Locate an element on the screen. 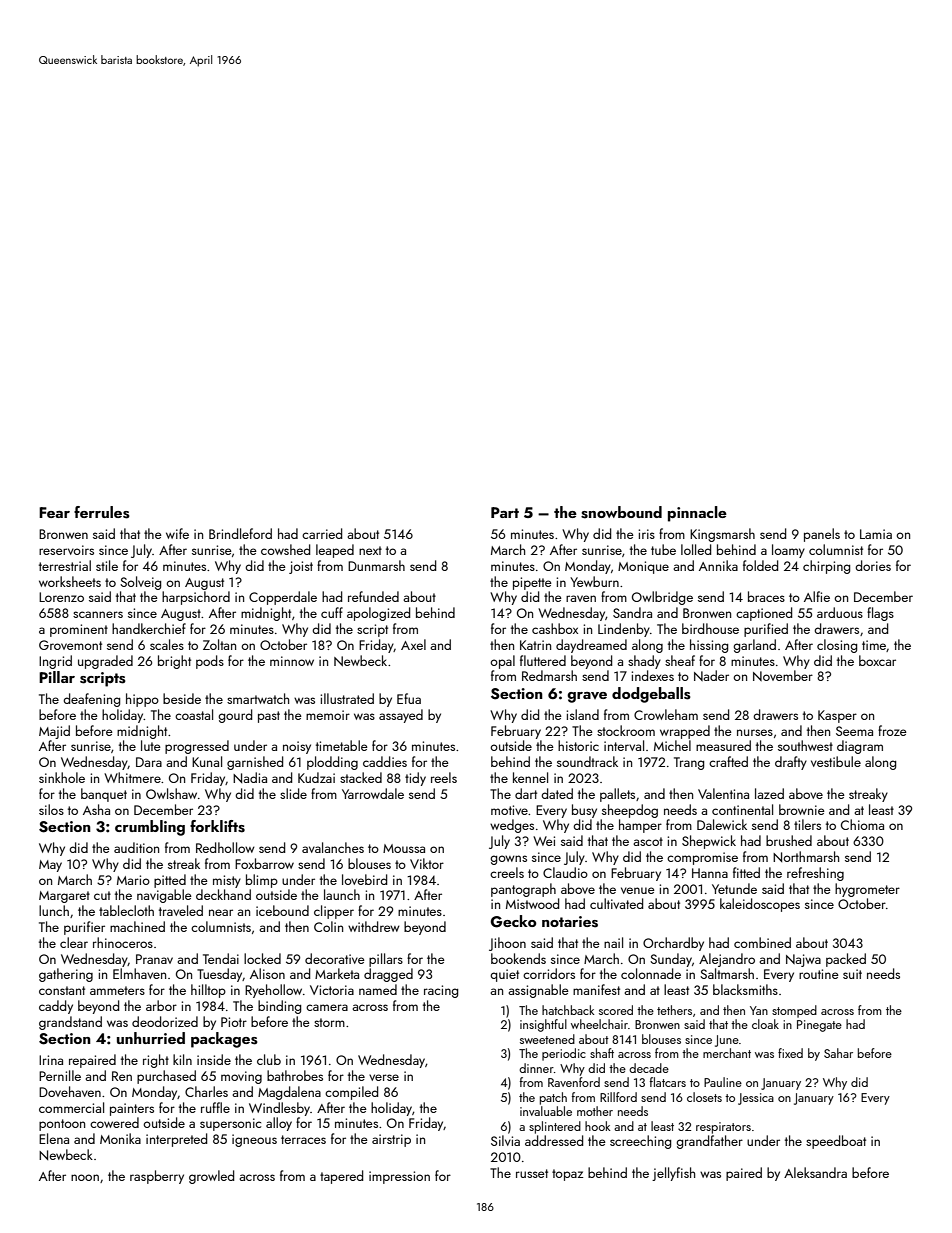  Solveig is located at coordinates (140, 583).
